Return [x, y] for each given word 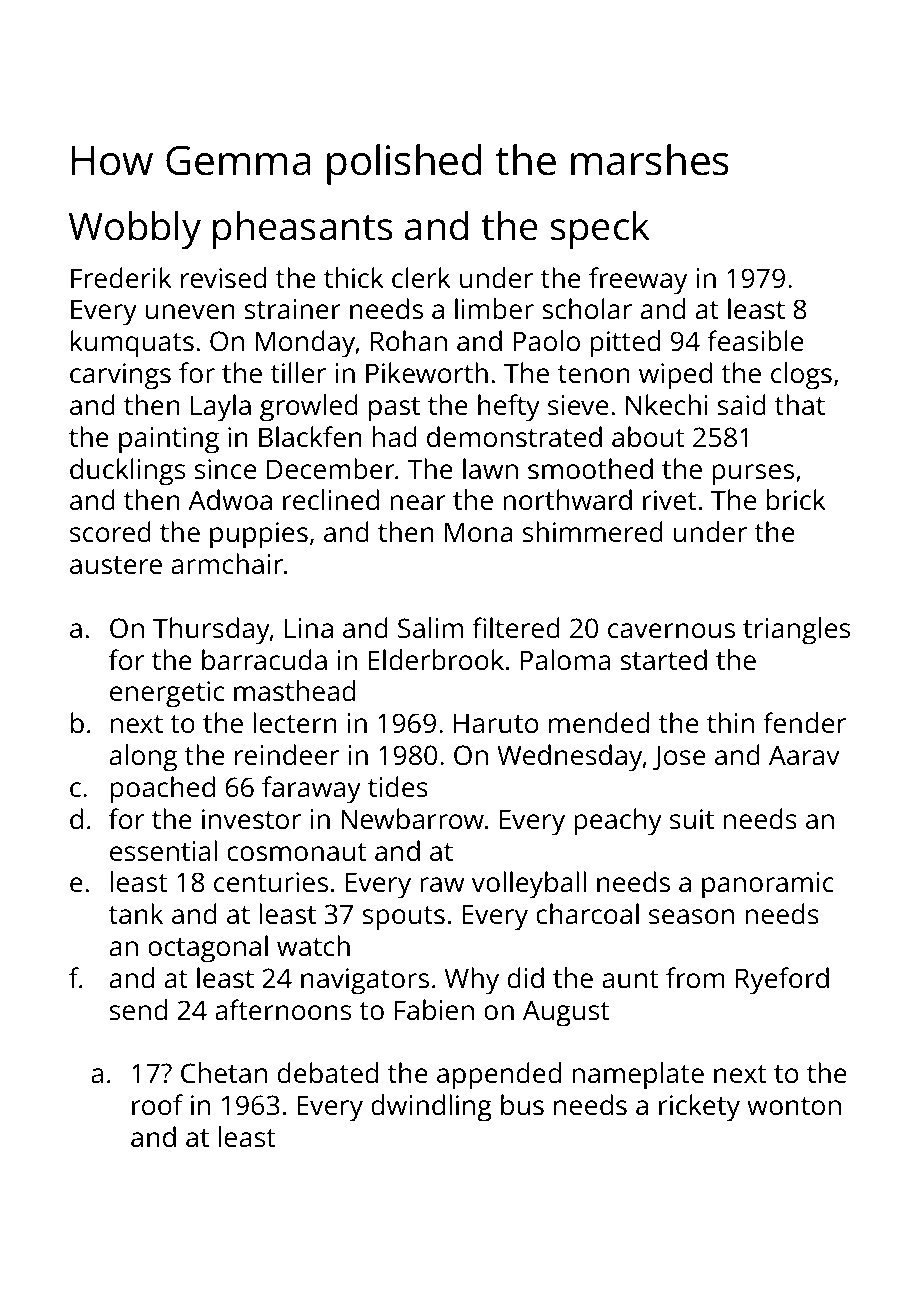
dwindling [431, 1108]
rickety [699, 1108]
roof [157, 1104]
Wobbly [134, 230]
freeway [638, 281]
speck [600, 230]
